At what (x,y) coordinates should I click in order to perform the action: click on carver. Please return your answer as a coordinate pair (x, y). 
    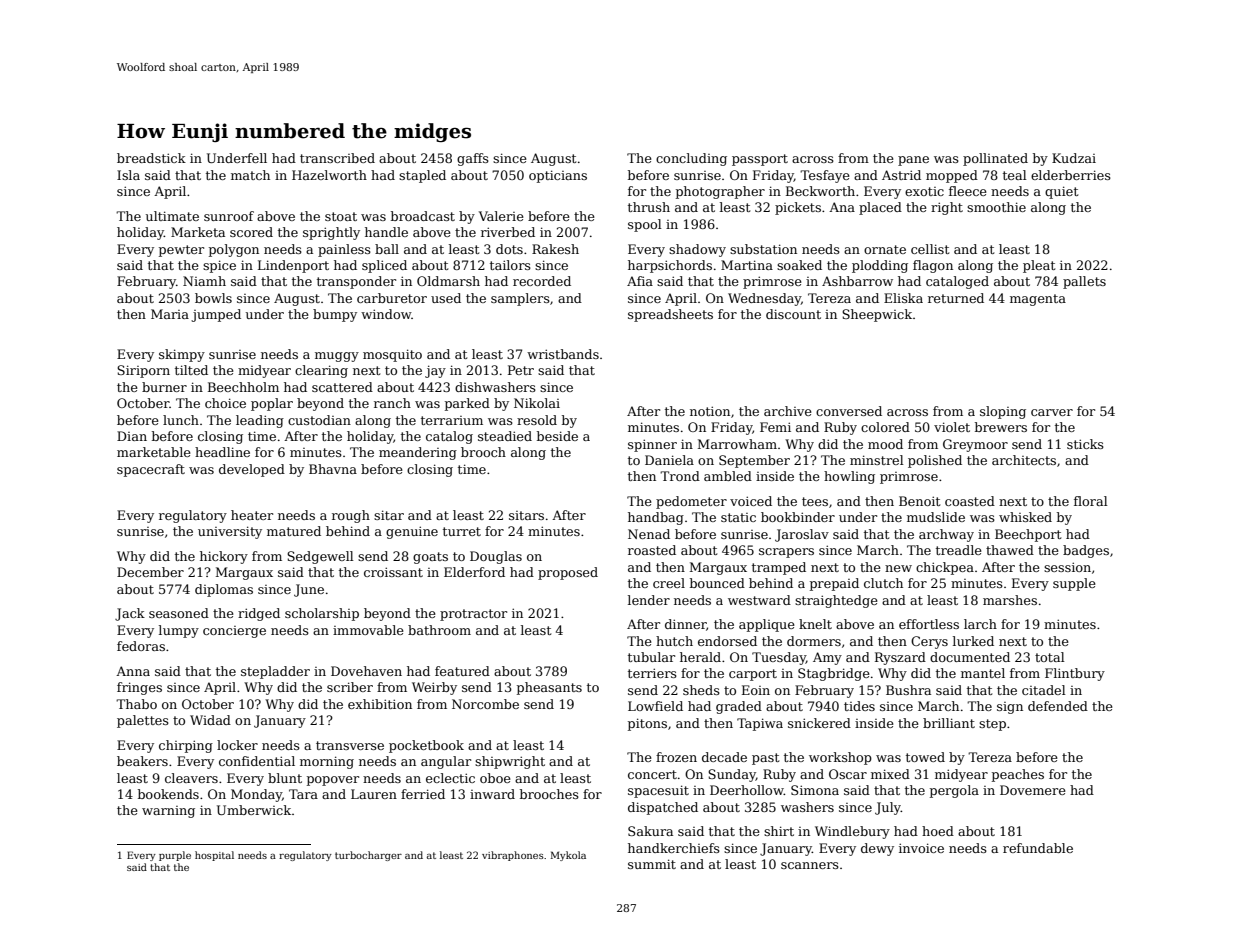
    Looking at the image, I should click on (1052, 412).
